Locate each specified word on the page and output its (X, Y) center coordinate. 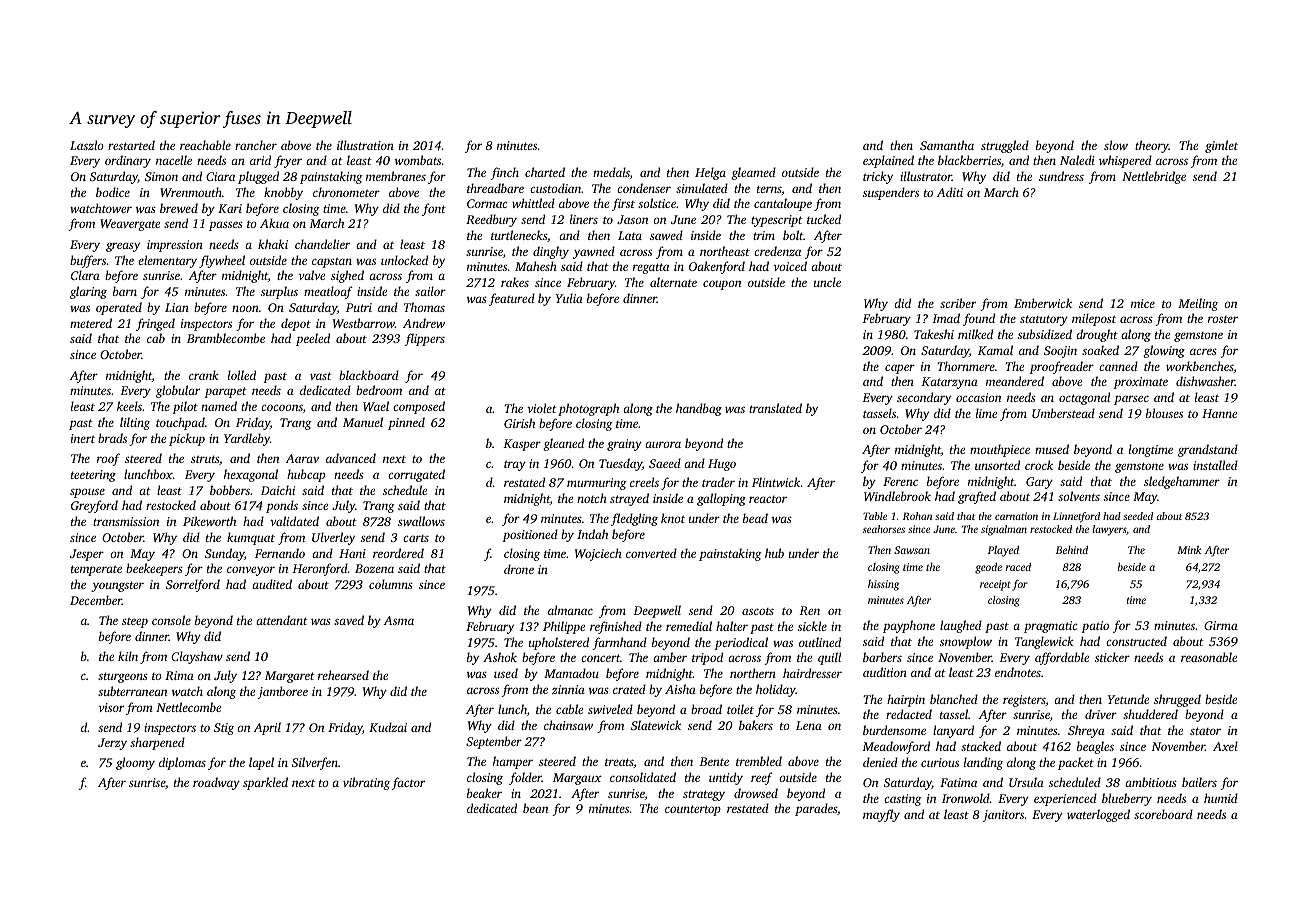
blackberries (969, 160)
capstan (332, 262)
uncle (827, 282)
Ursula (1026, 782)
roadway (216, 783)
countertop (693, 810)
